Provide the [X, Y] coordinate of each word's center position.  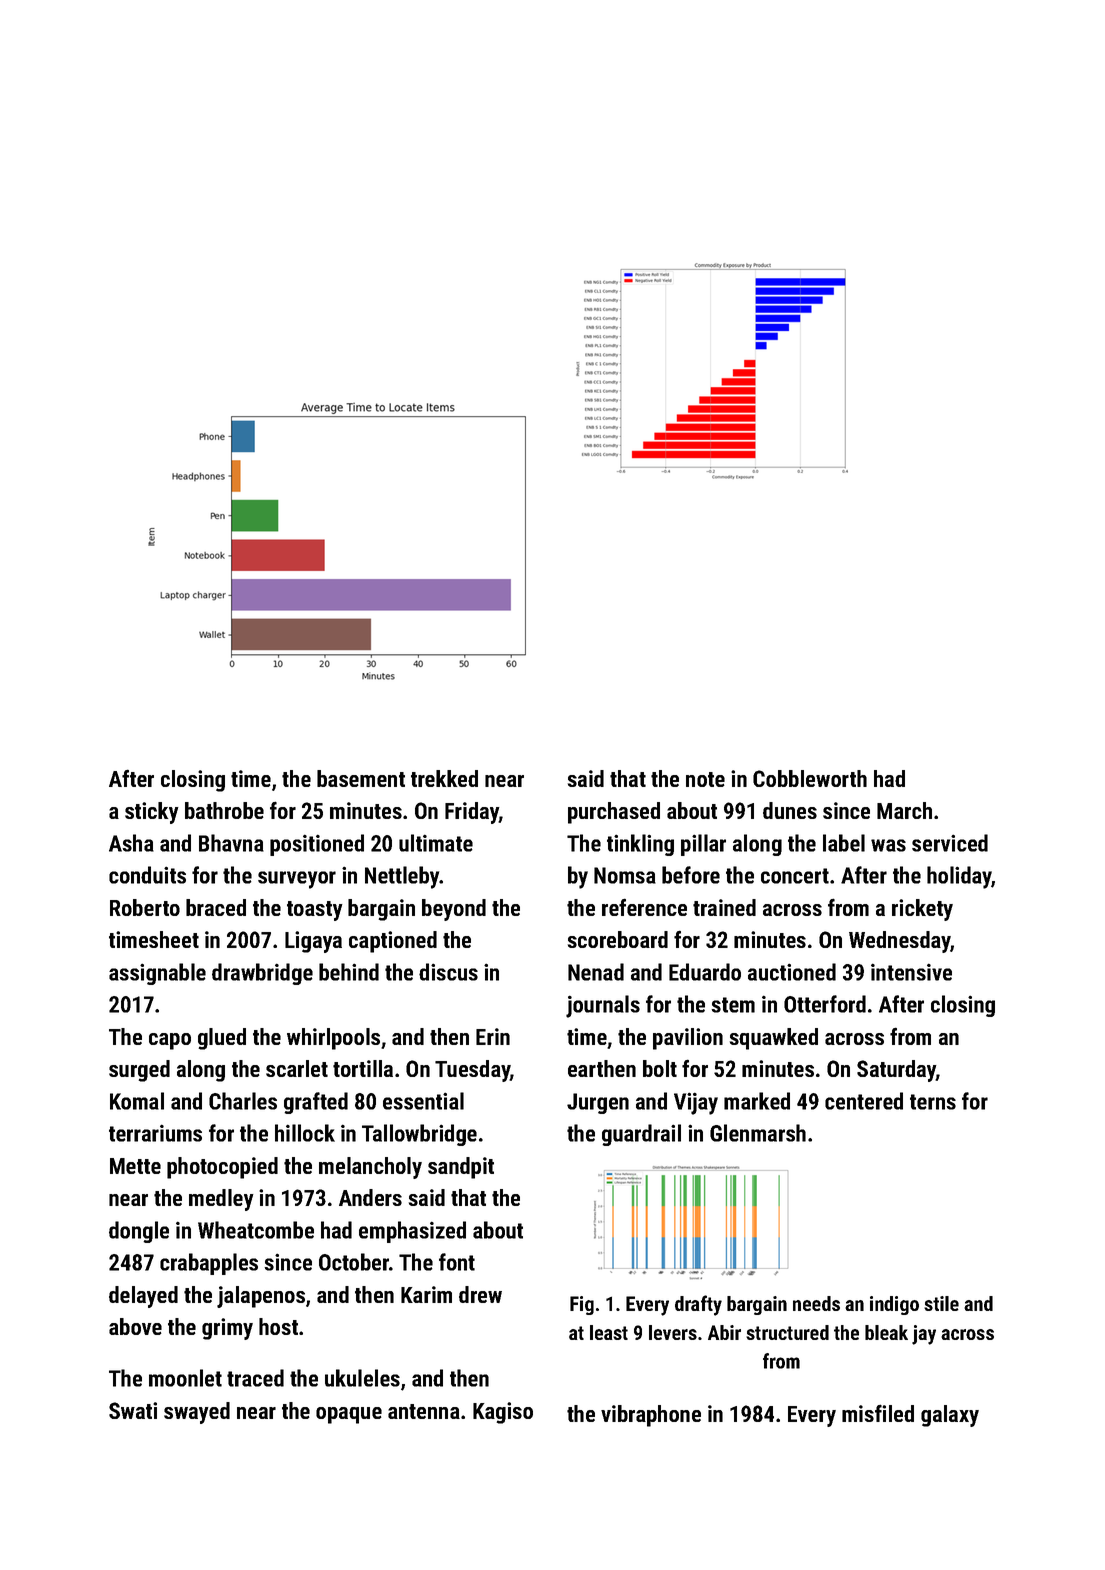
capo [170, 1041]
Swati [133, 1410]
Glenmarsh [758, 1133]
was [888, 845]
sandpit [461, 1168]
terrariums [155, 1133]
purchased [614, 813]
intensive [911, 972]
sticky [152, 813]
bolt [660, 1068]
